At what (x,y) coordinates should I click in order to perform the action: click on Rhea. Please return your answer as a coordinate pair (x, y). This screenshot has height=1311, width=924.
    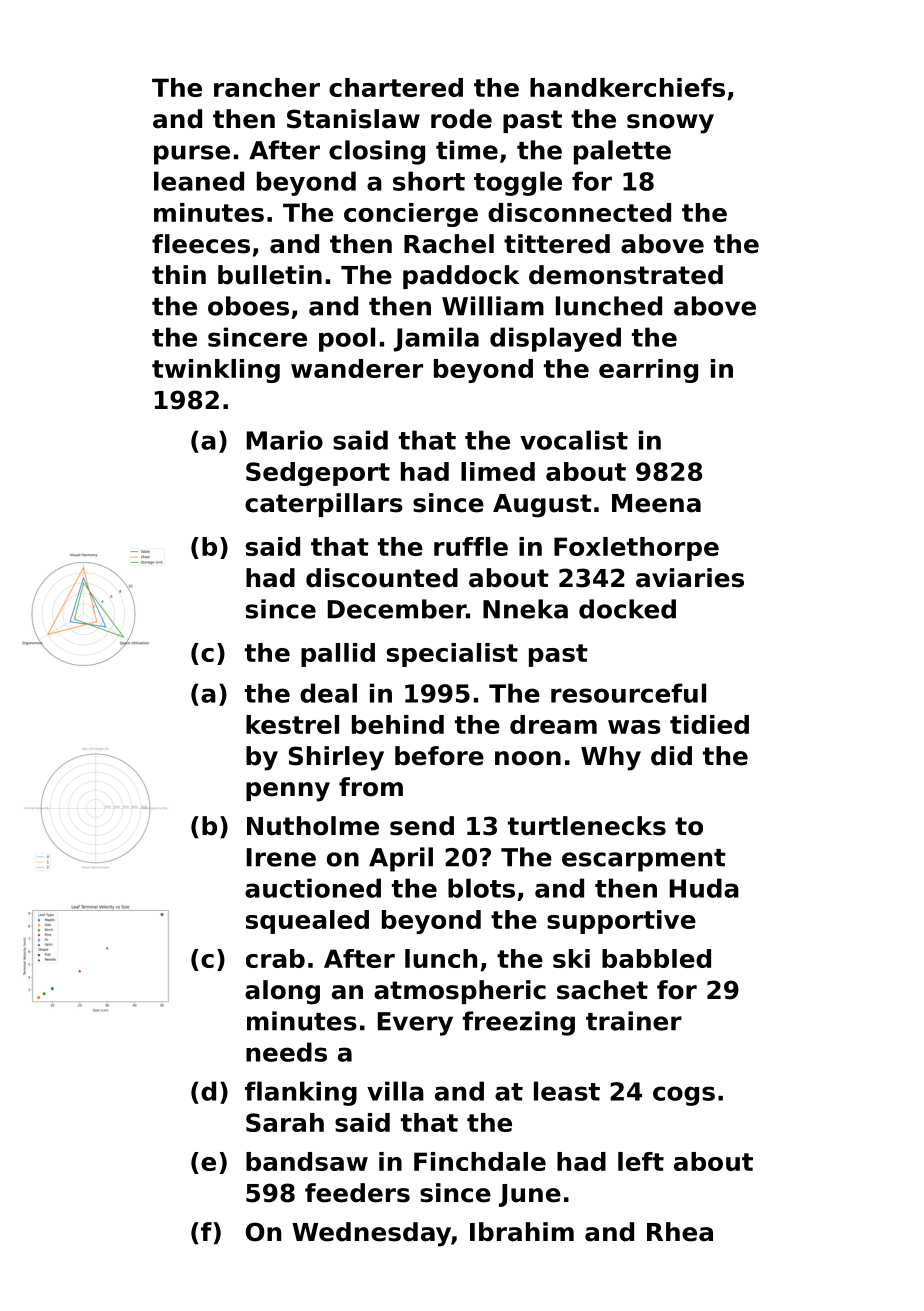
    Looking at the image, I should click on (680, 1232).
